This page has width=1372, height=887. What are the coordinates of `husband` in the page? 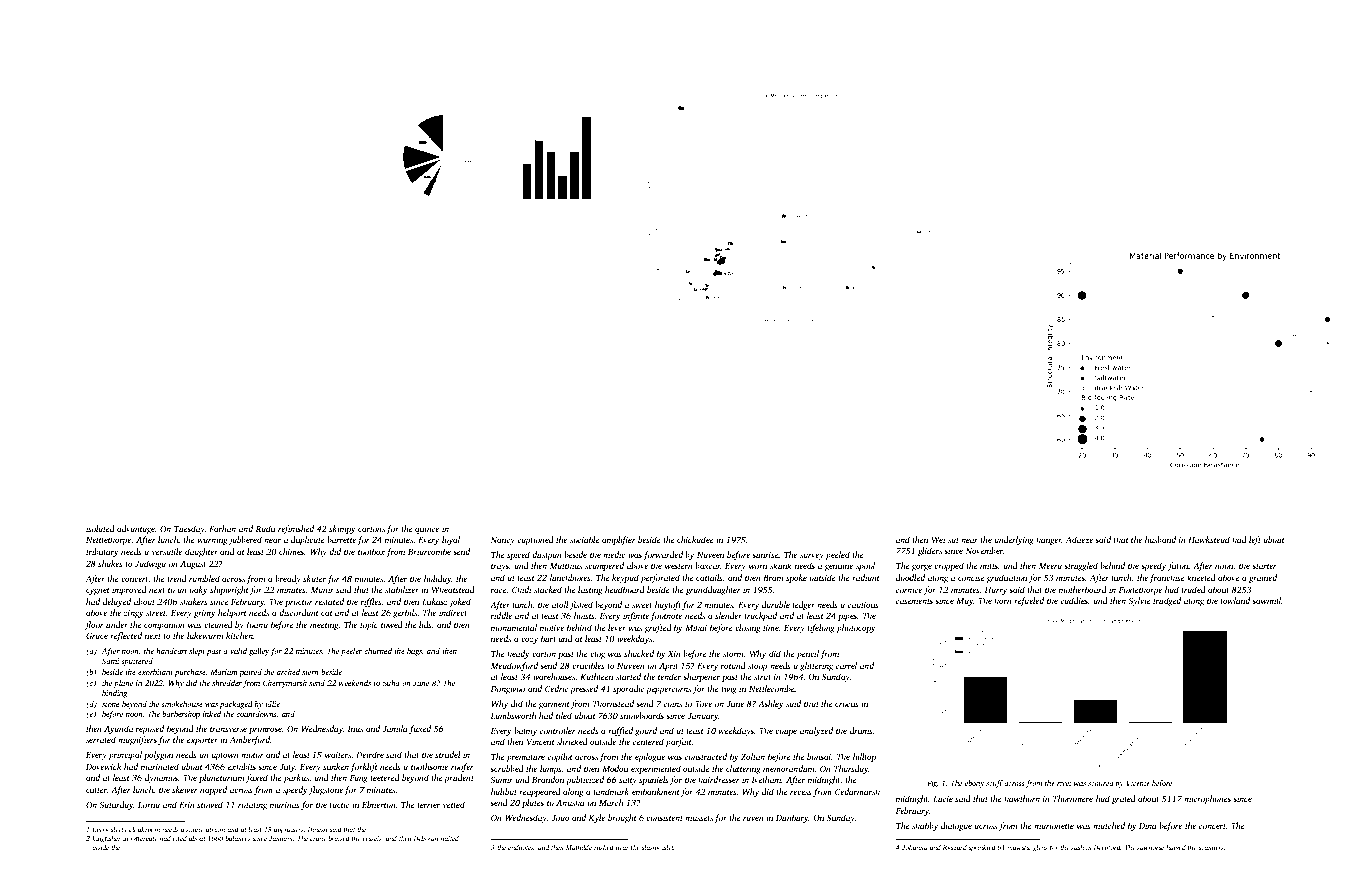 It's located at (1160, 539).
